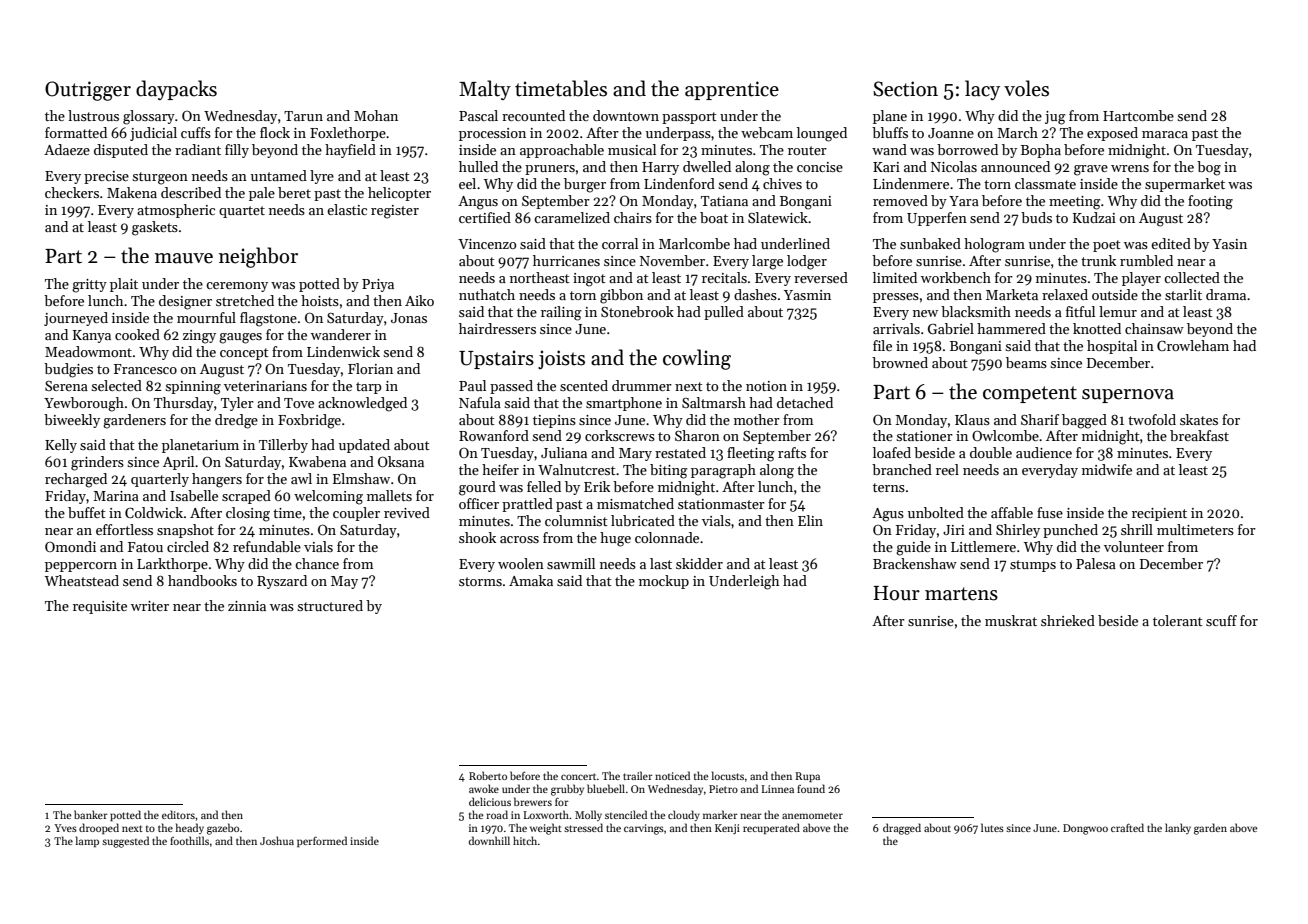  I want to click on wrens, so click(1130, 168).
